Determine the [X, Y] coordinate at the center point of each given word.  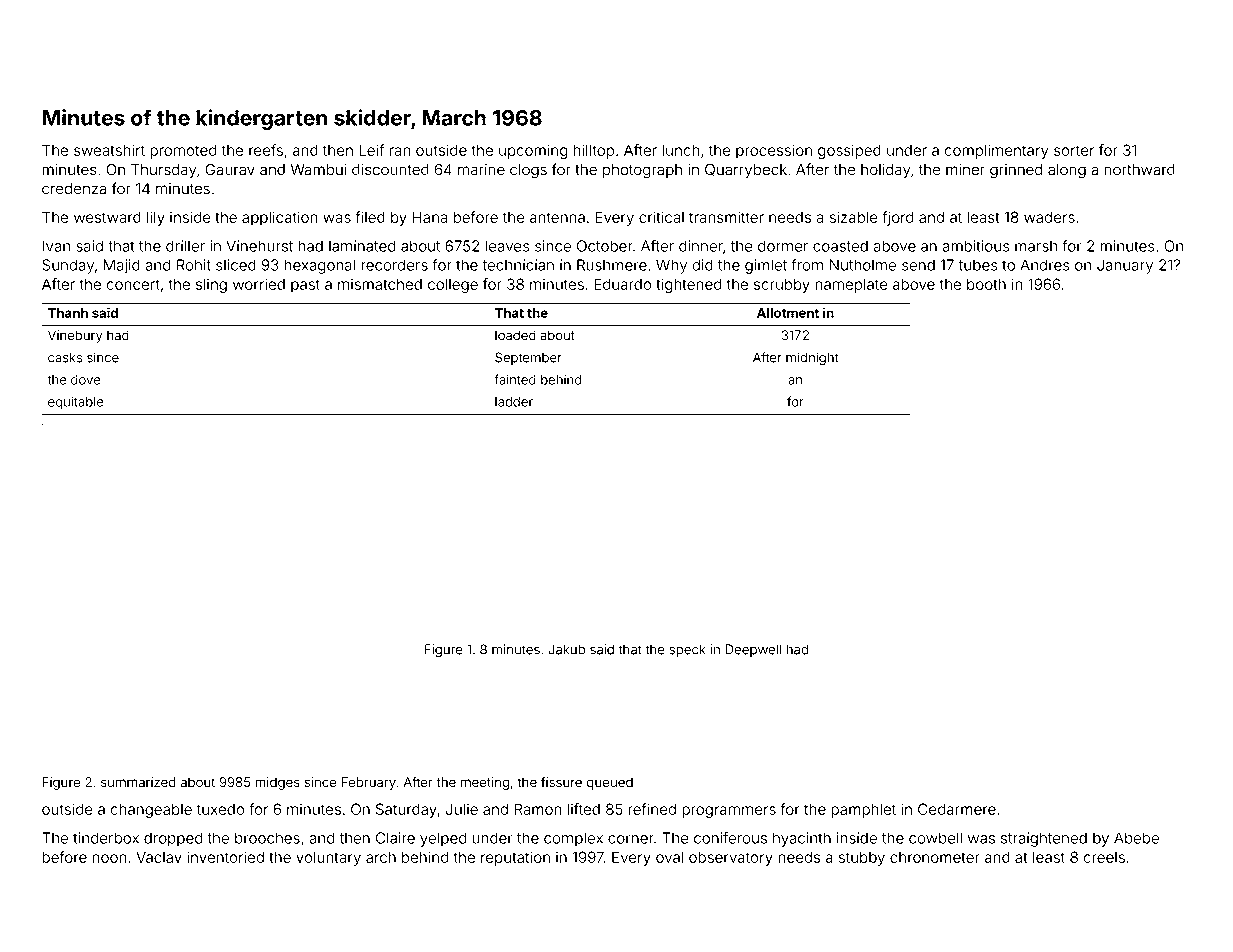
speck [687, 650]
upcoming [533, 151]
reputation [515, 858]
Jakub [566, 649]
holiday [885, 171]
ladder [514, 402]
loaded [515, 335]
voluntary [328, 859]
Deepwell [753, 650]
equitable [76, 403]
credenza [74, 189]
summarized [138, 782]
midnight [812, 358]
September [528, 358]
